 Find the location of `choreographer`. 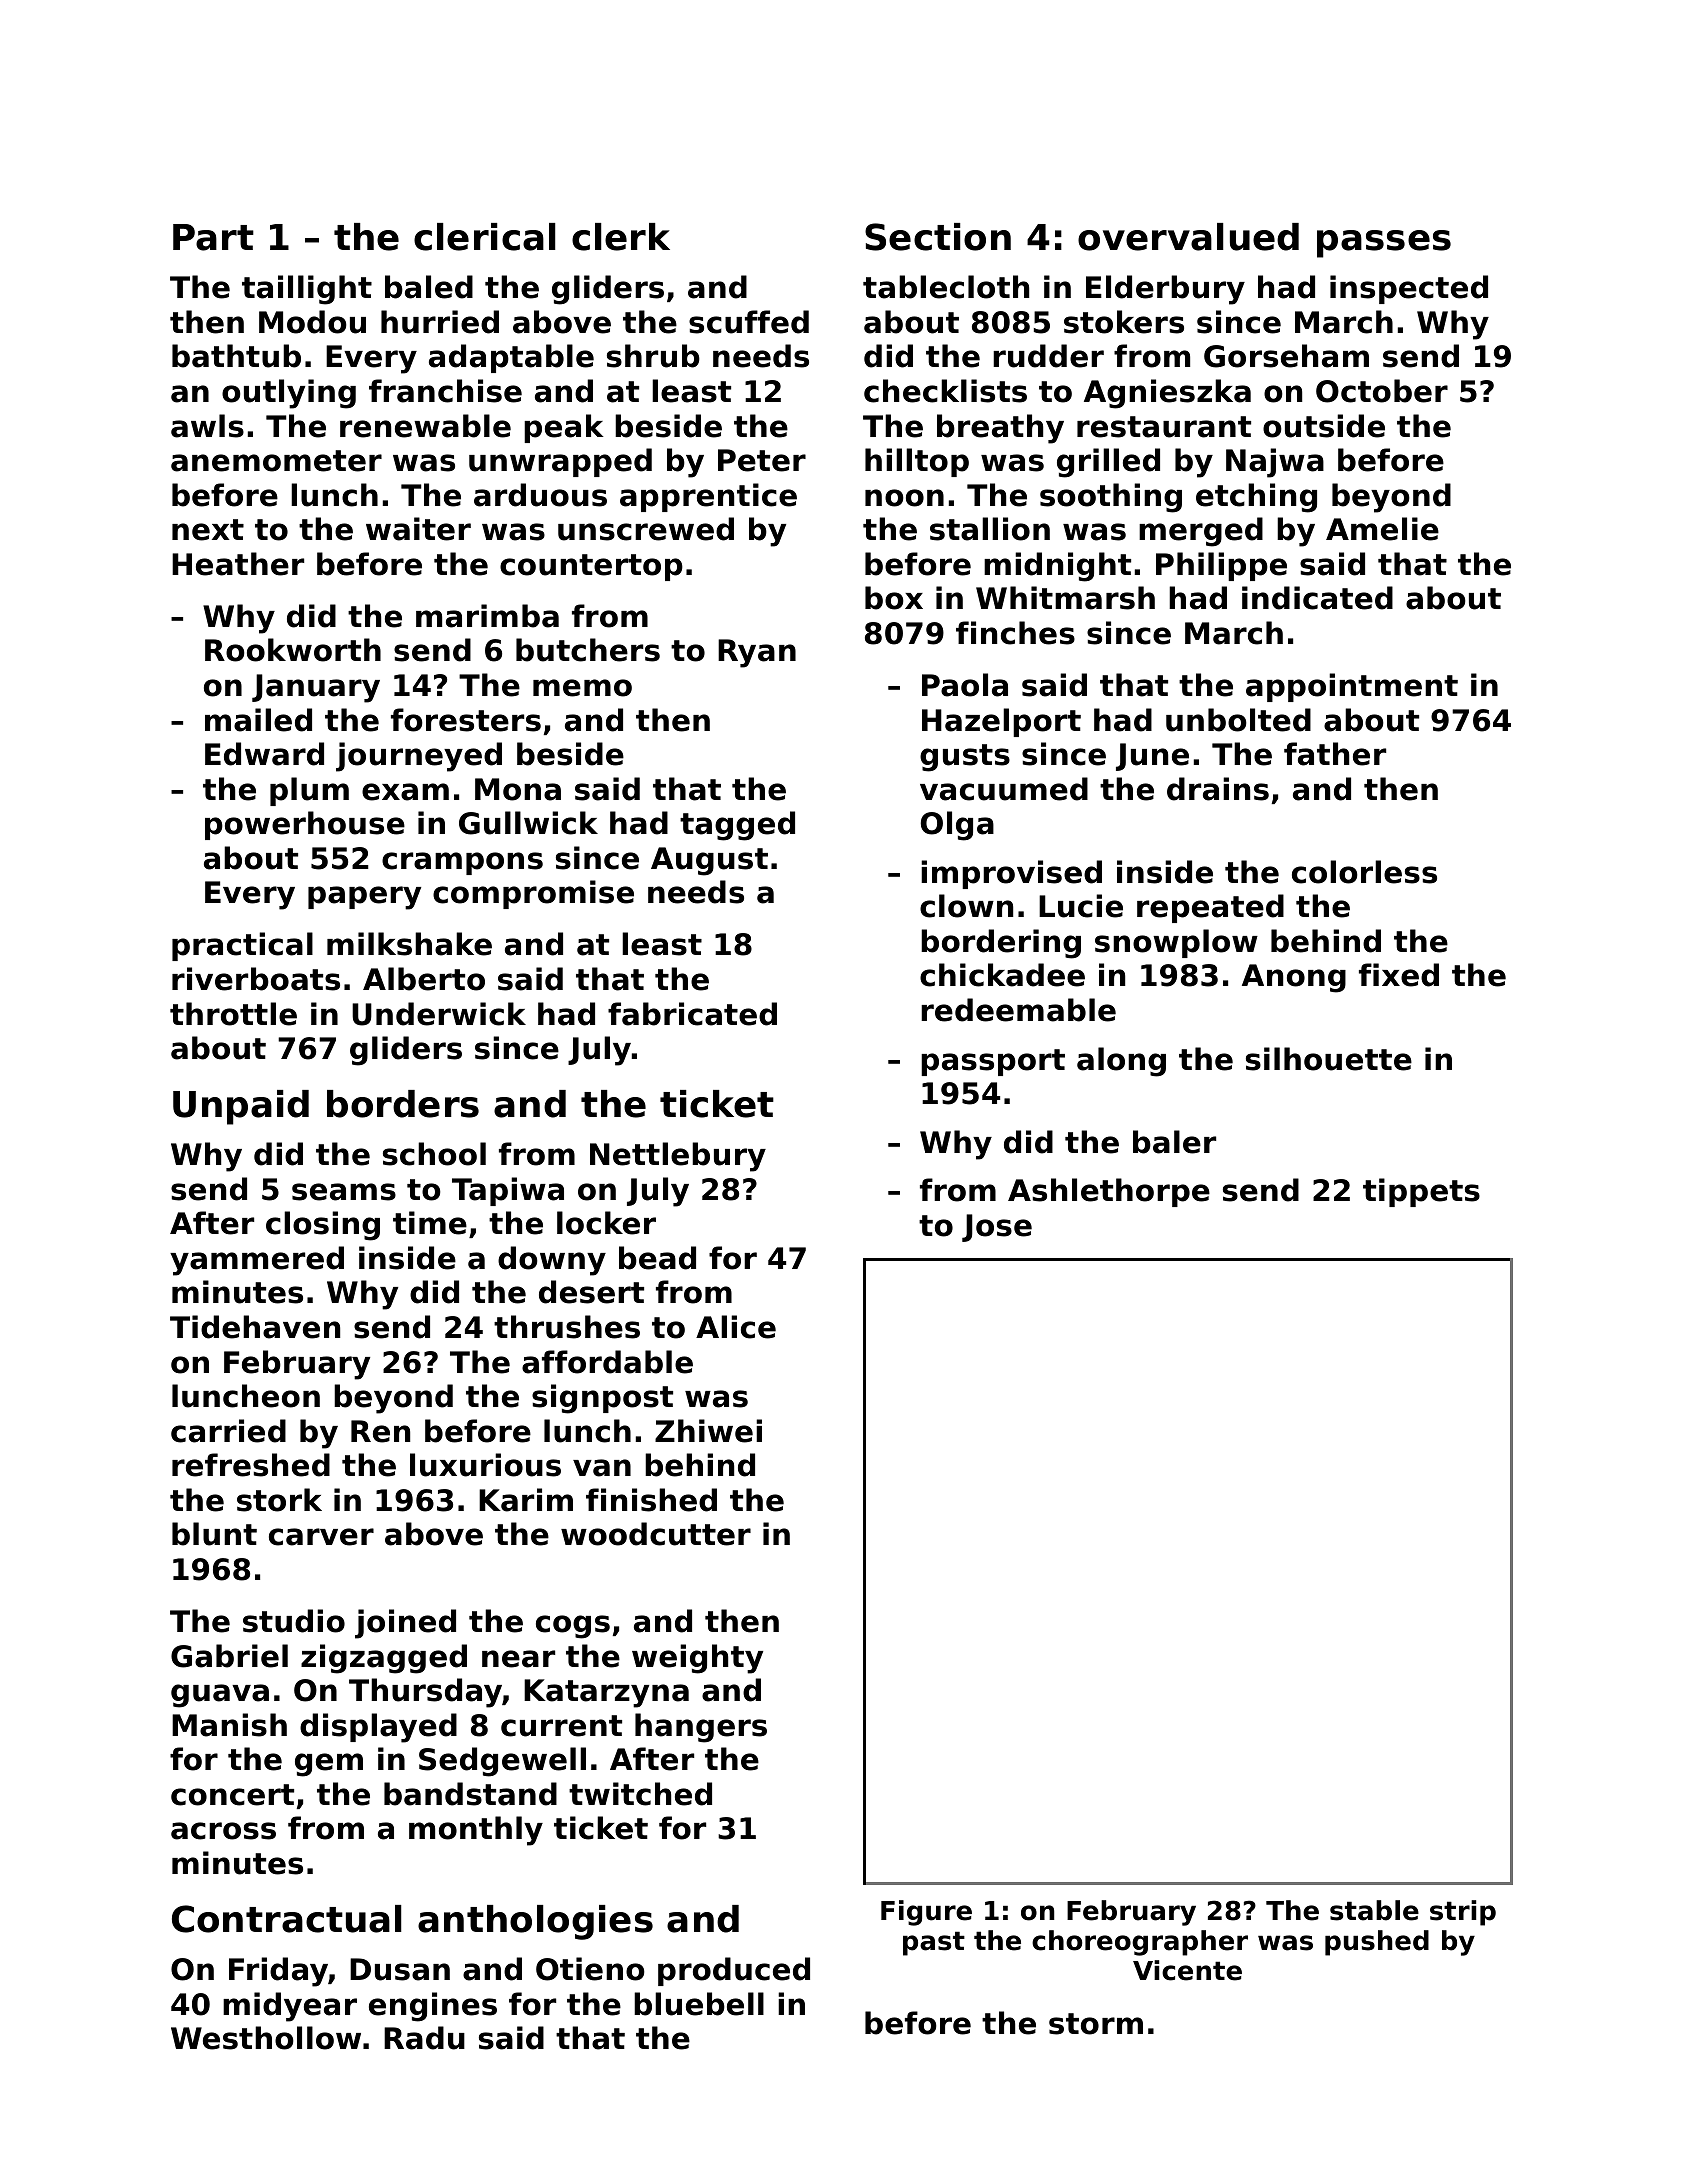

choreographer is located at coordinates (1140, 1943).
